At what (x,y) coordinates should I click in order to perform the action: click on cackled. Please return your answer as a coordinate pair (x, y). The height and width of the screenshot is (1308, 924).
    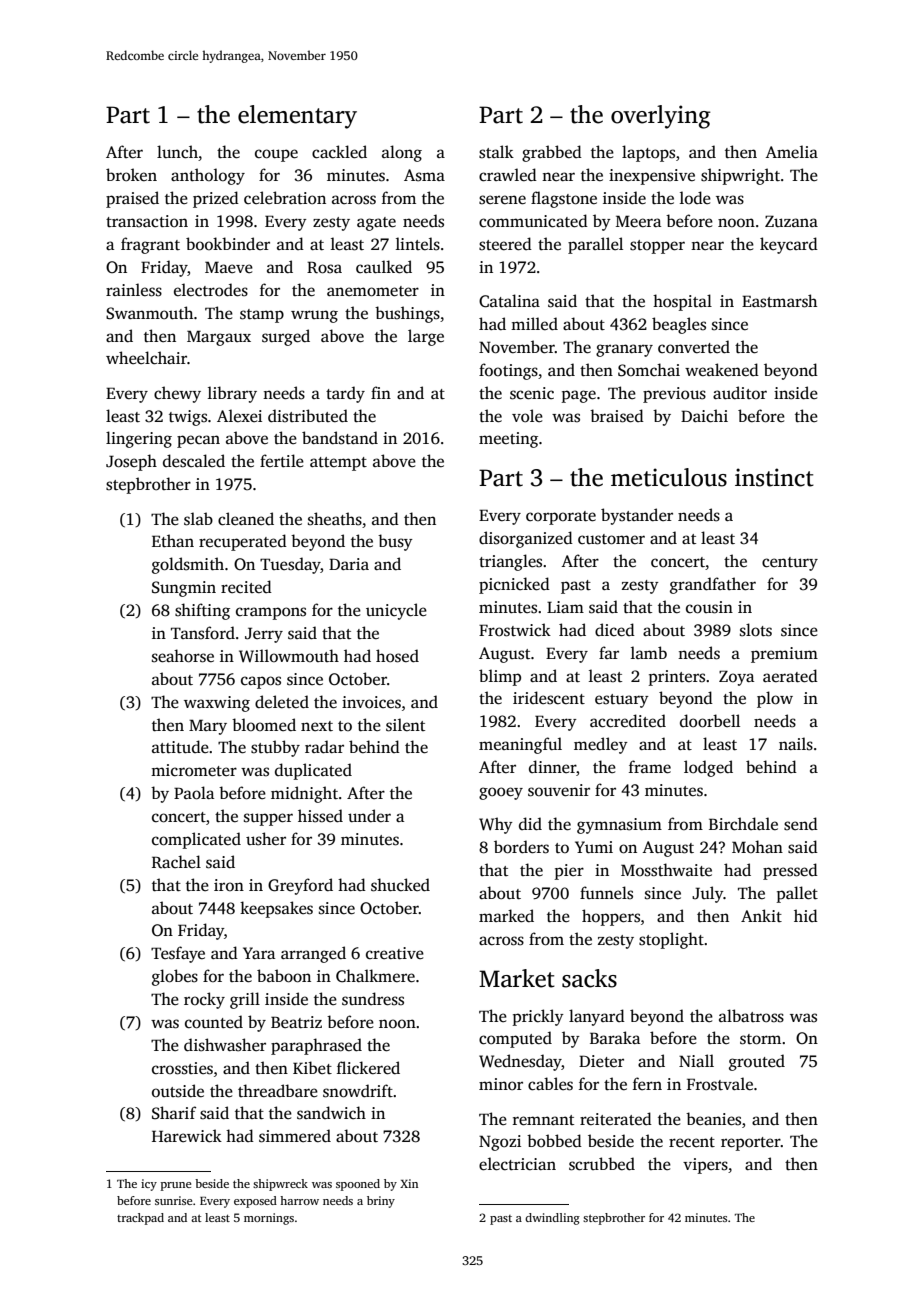
    Looking at the image, I should click on (339, 152).
